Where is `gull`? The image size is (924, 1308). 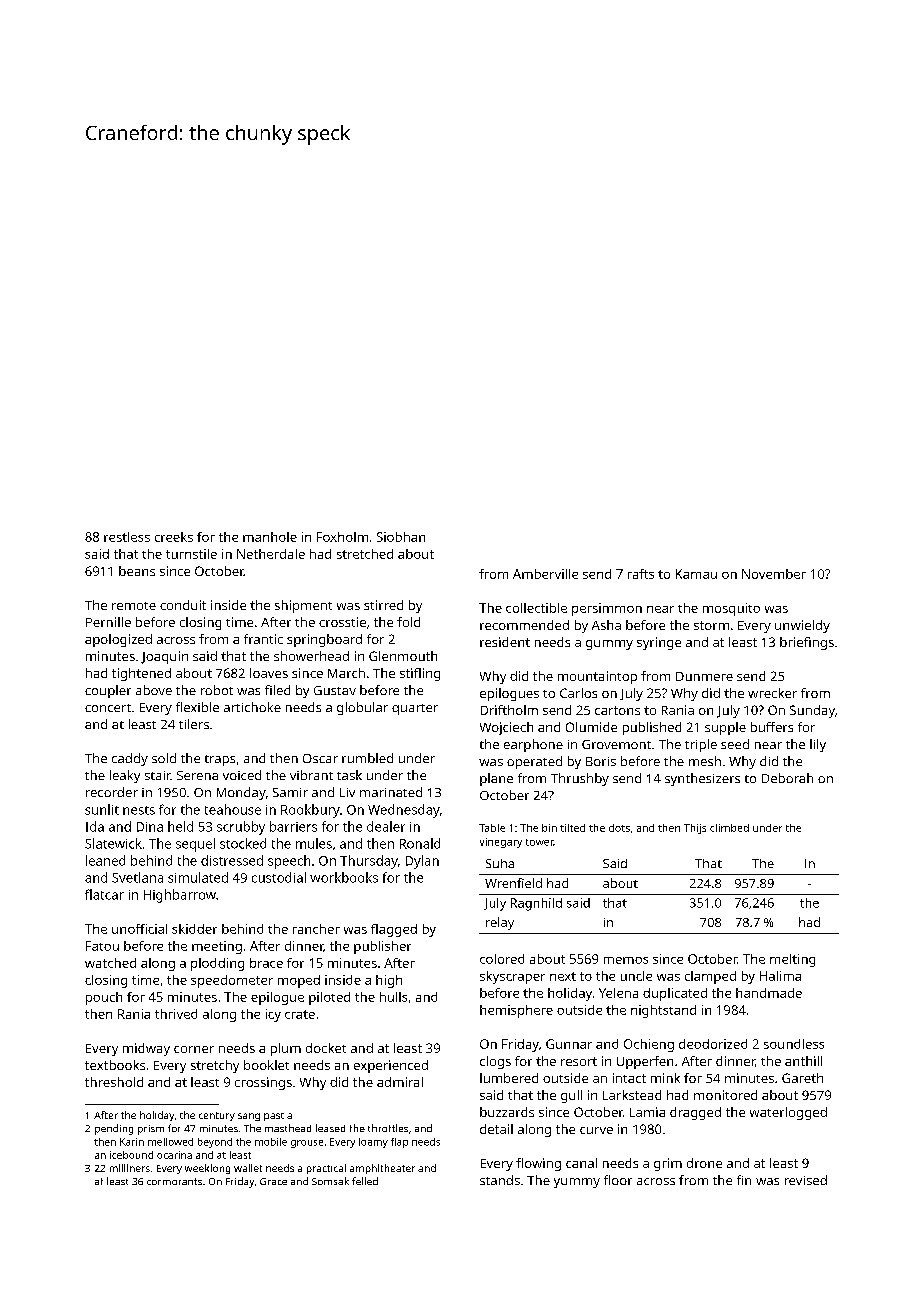
gull is located at coordinates (571, 1096).
